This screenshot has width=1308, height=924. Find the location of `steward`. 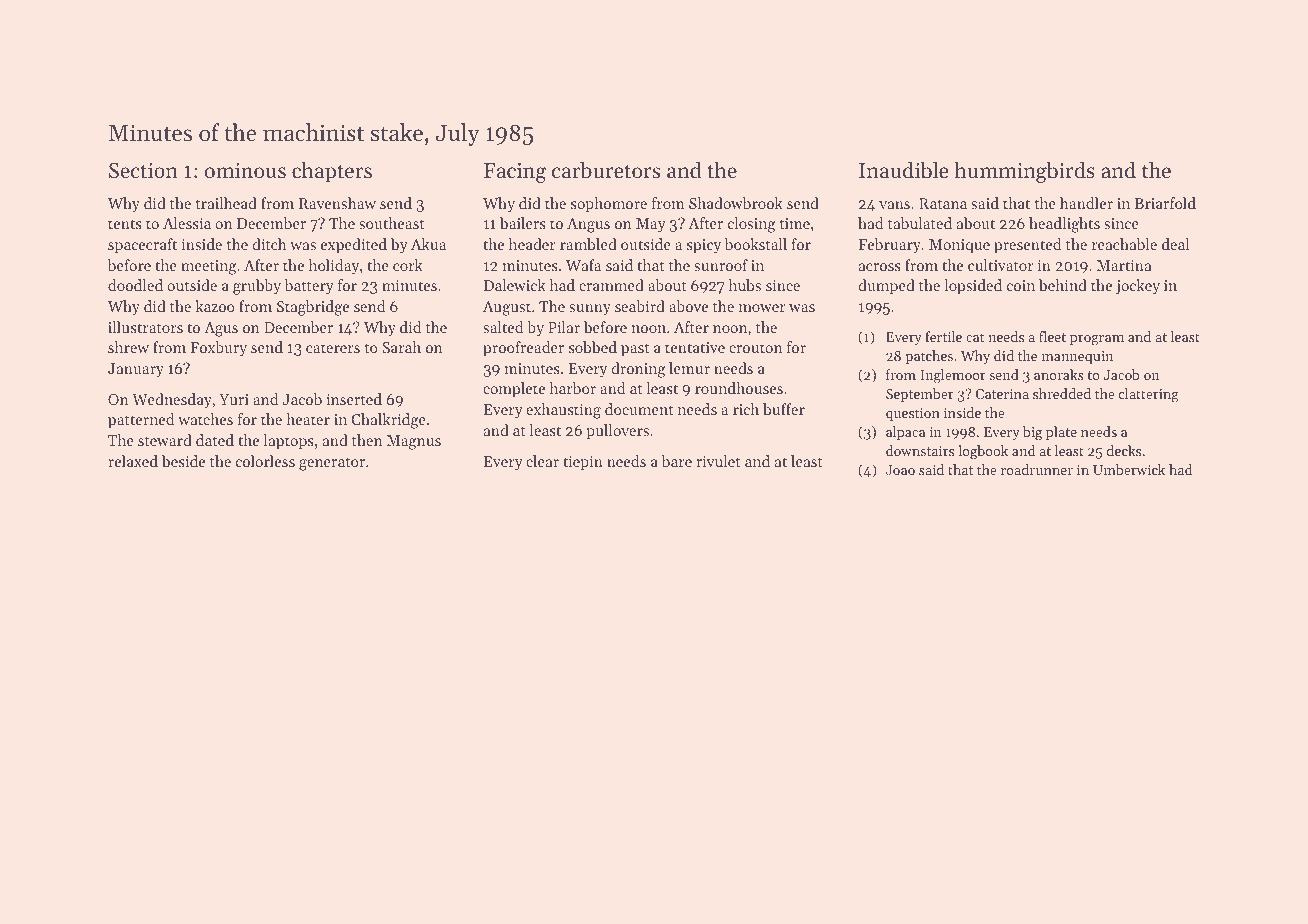

steward is located at coordinates (165, 440).
